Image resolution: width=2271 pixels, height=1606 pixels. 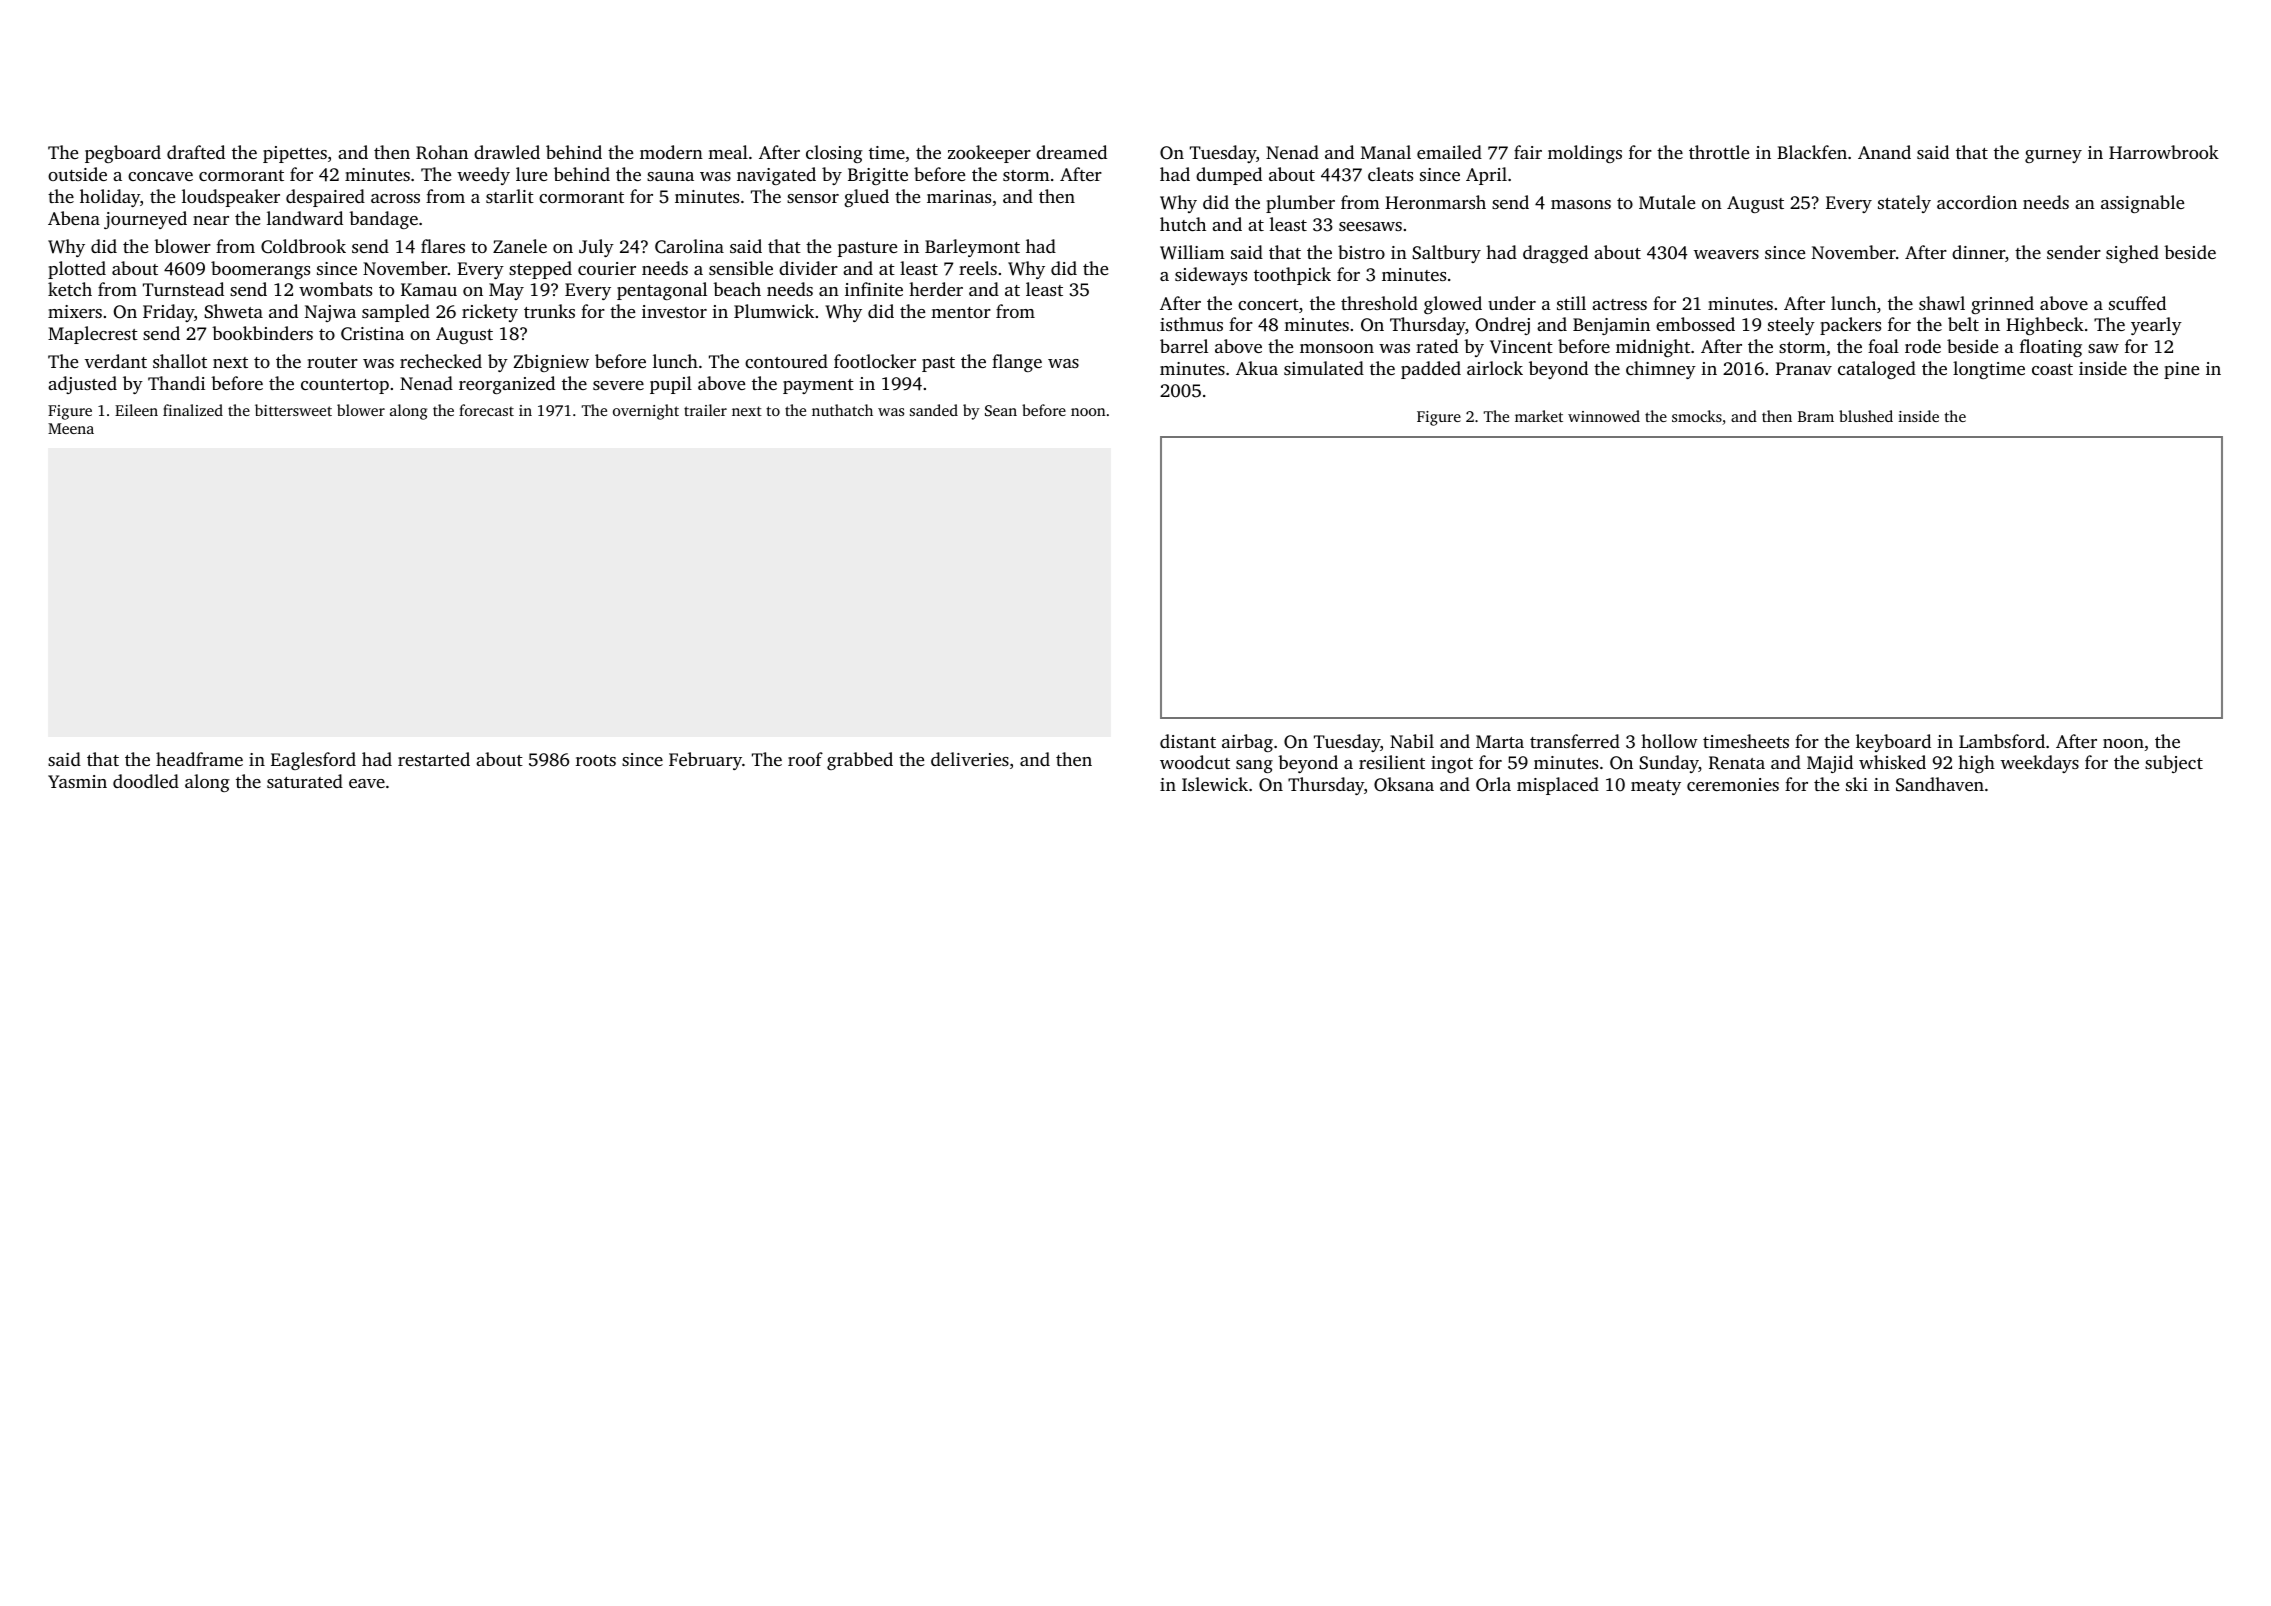 I want to click on meaty, so click(x=1656, y=787).
